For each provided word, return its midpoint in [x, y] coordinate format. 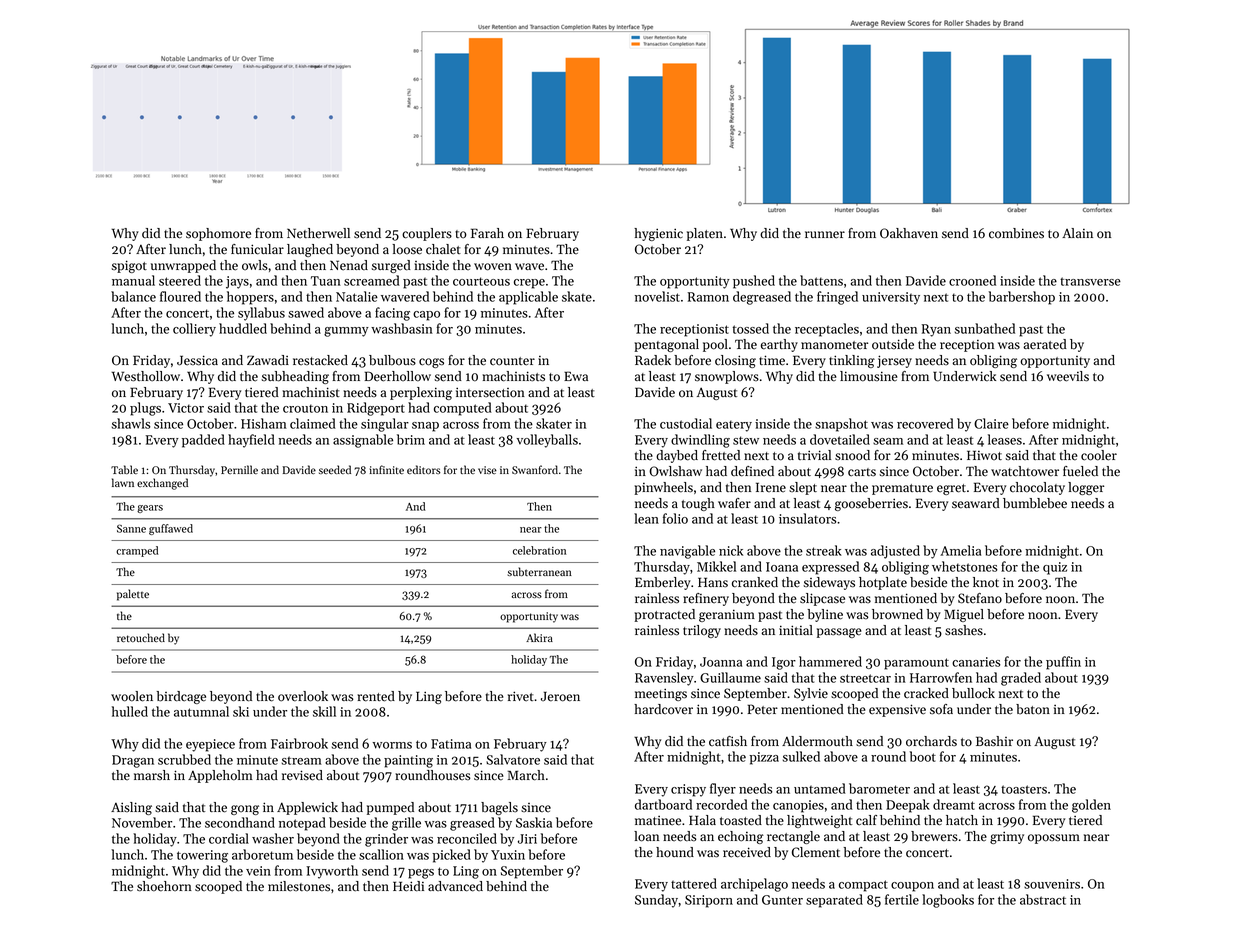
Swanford [535, 469]
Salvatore [513, 759]
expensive [897, 710]
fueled [1080, 471]
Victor [186, 408]
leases [1005, 439]
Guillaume [730, 677]
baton [1033, 709]
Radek [653, 360]
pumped [390, 808]
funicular [257, 249]
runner [825, 235]
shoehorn [164, 886]
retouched [141, 638]
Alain [1077, 233]
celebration [539, 550]
